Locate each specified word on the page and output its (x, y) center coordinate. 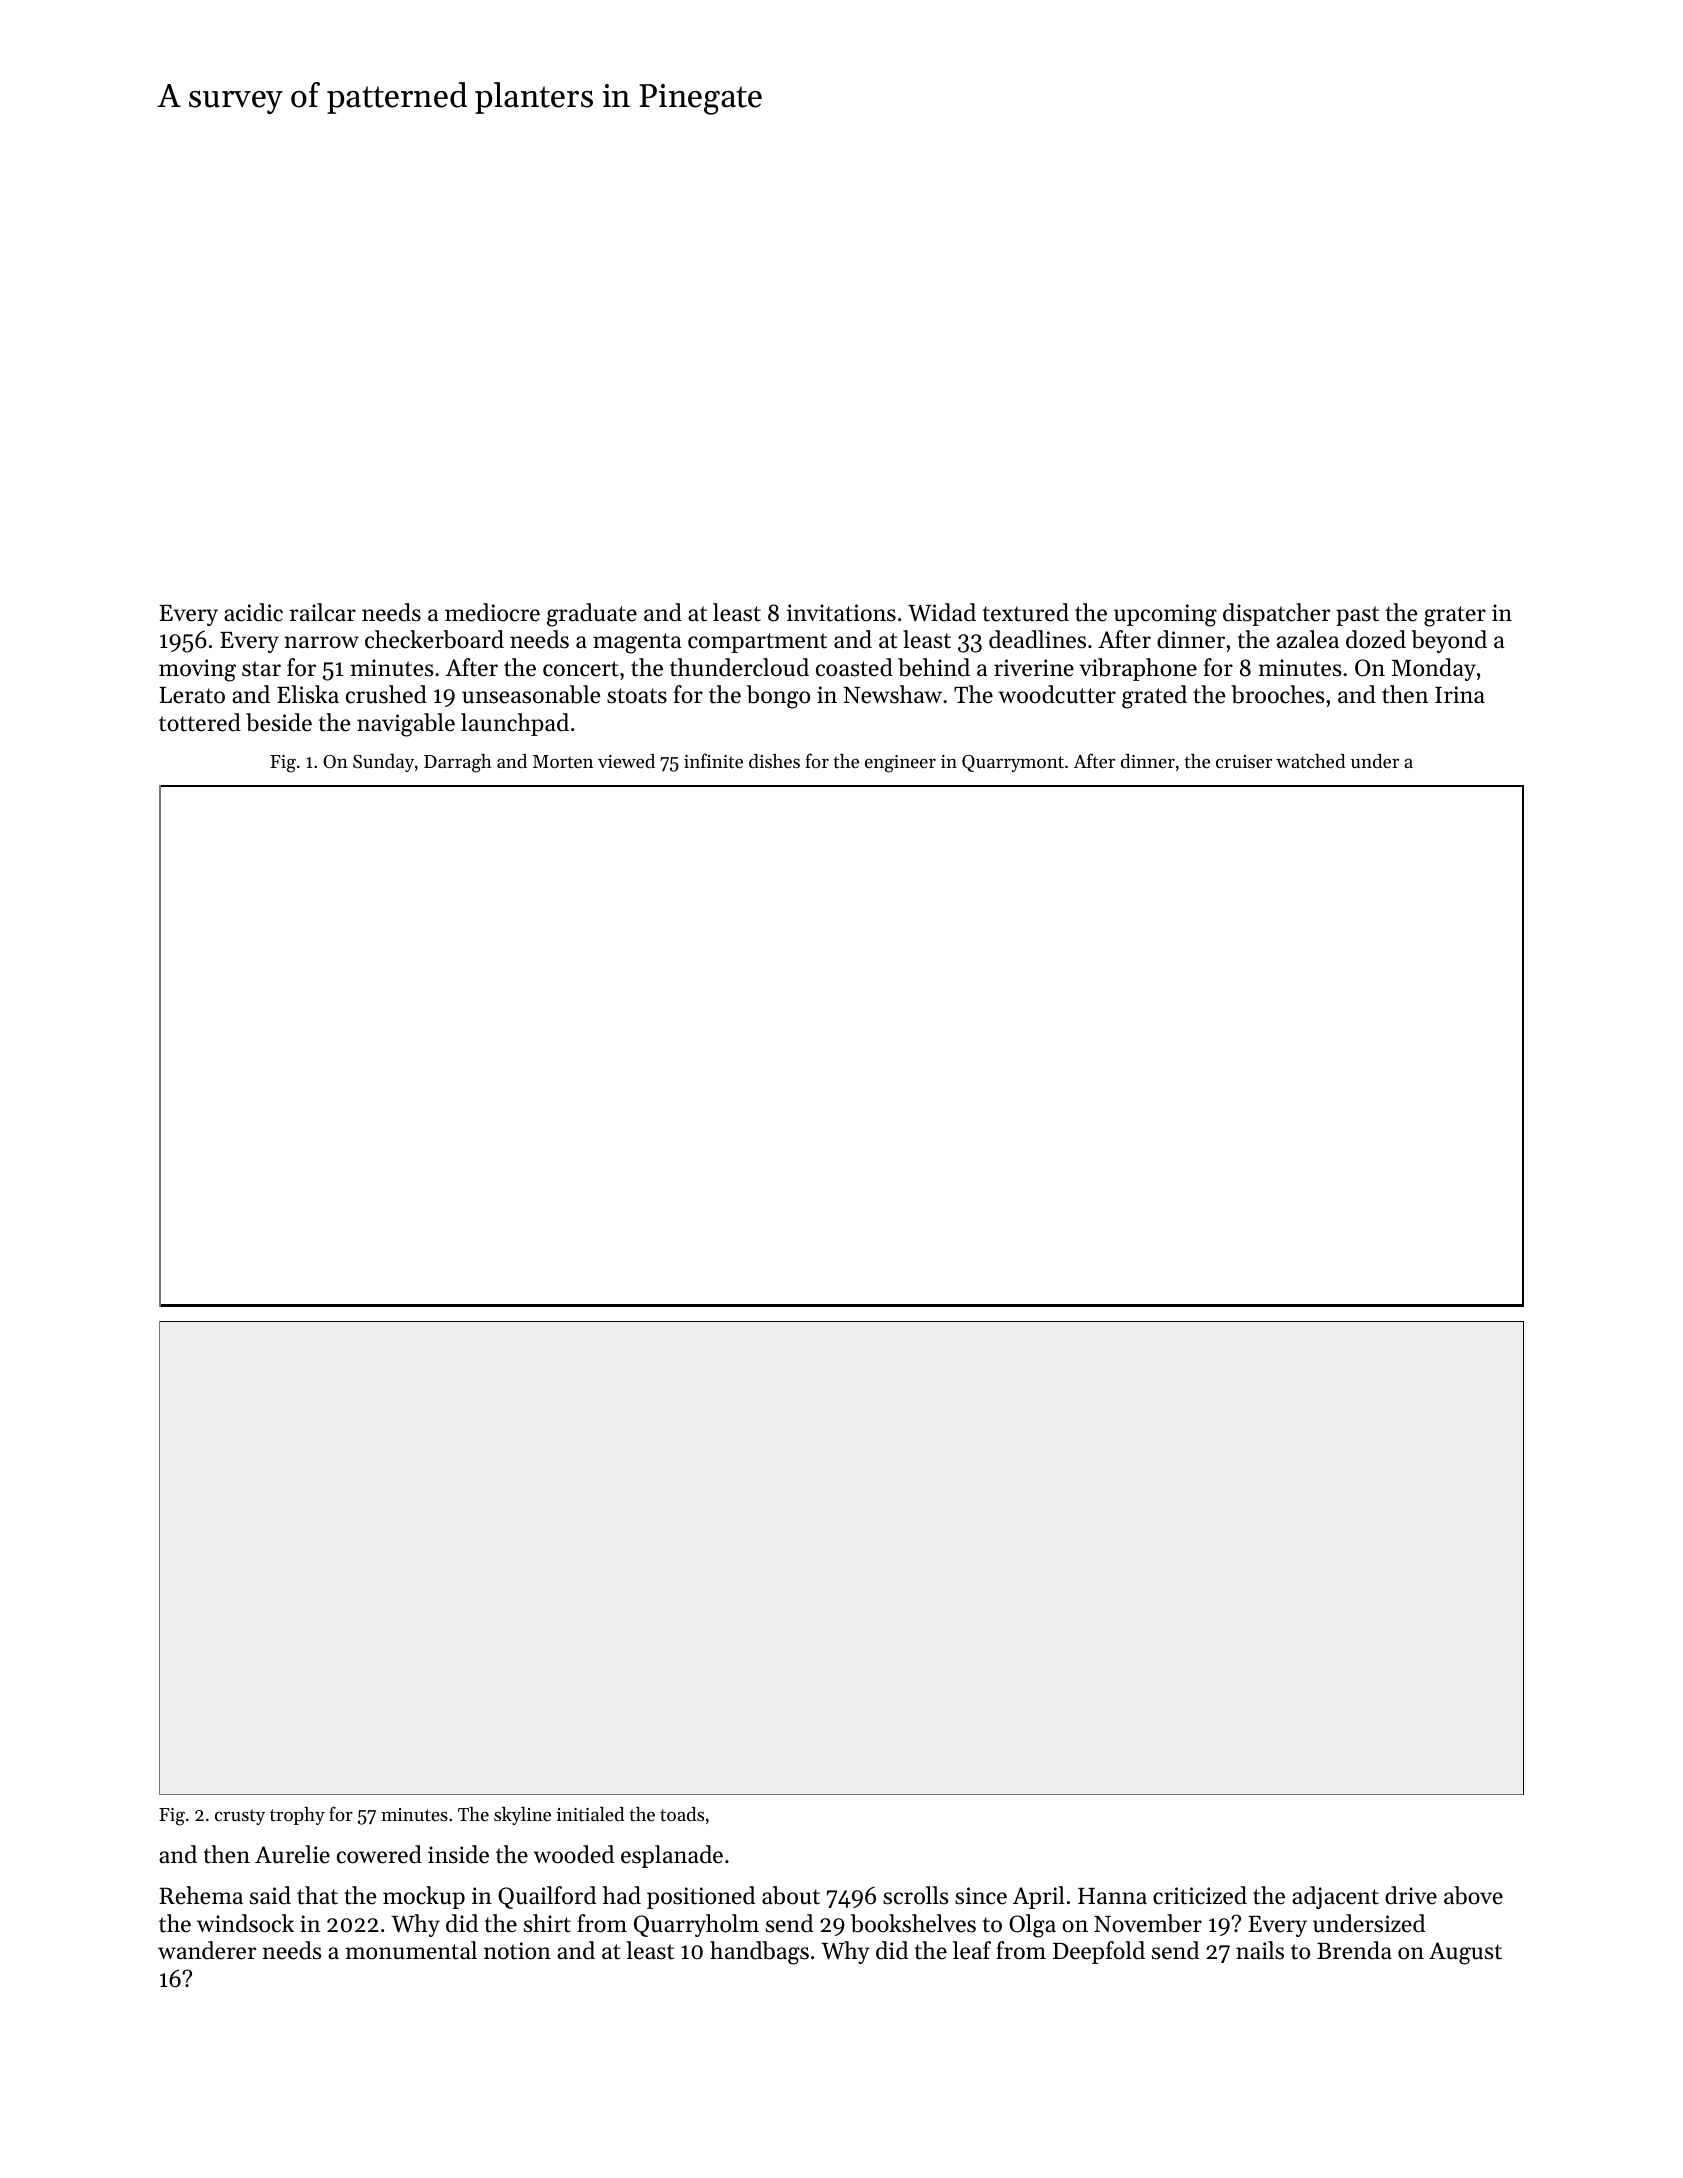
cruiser (1244, 761)
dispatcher (1276, 614)
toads (682, 1814)
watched (1310, 761)
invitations (841, 613)
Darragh (458, 763)
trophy (297, 1816)
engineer (900, 764)
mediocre (492, 612)
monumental (411, 1950)
